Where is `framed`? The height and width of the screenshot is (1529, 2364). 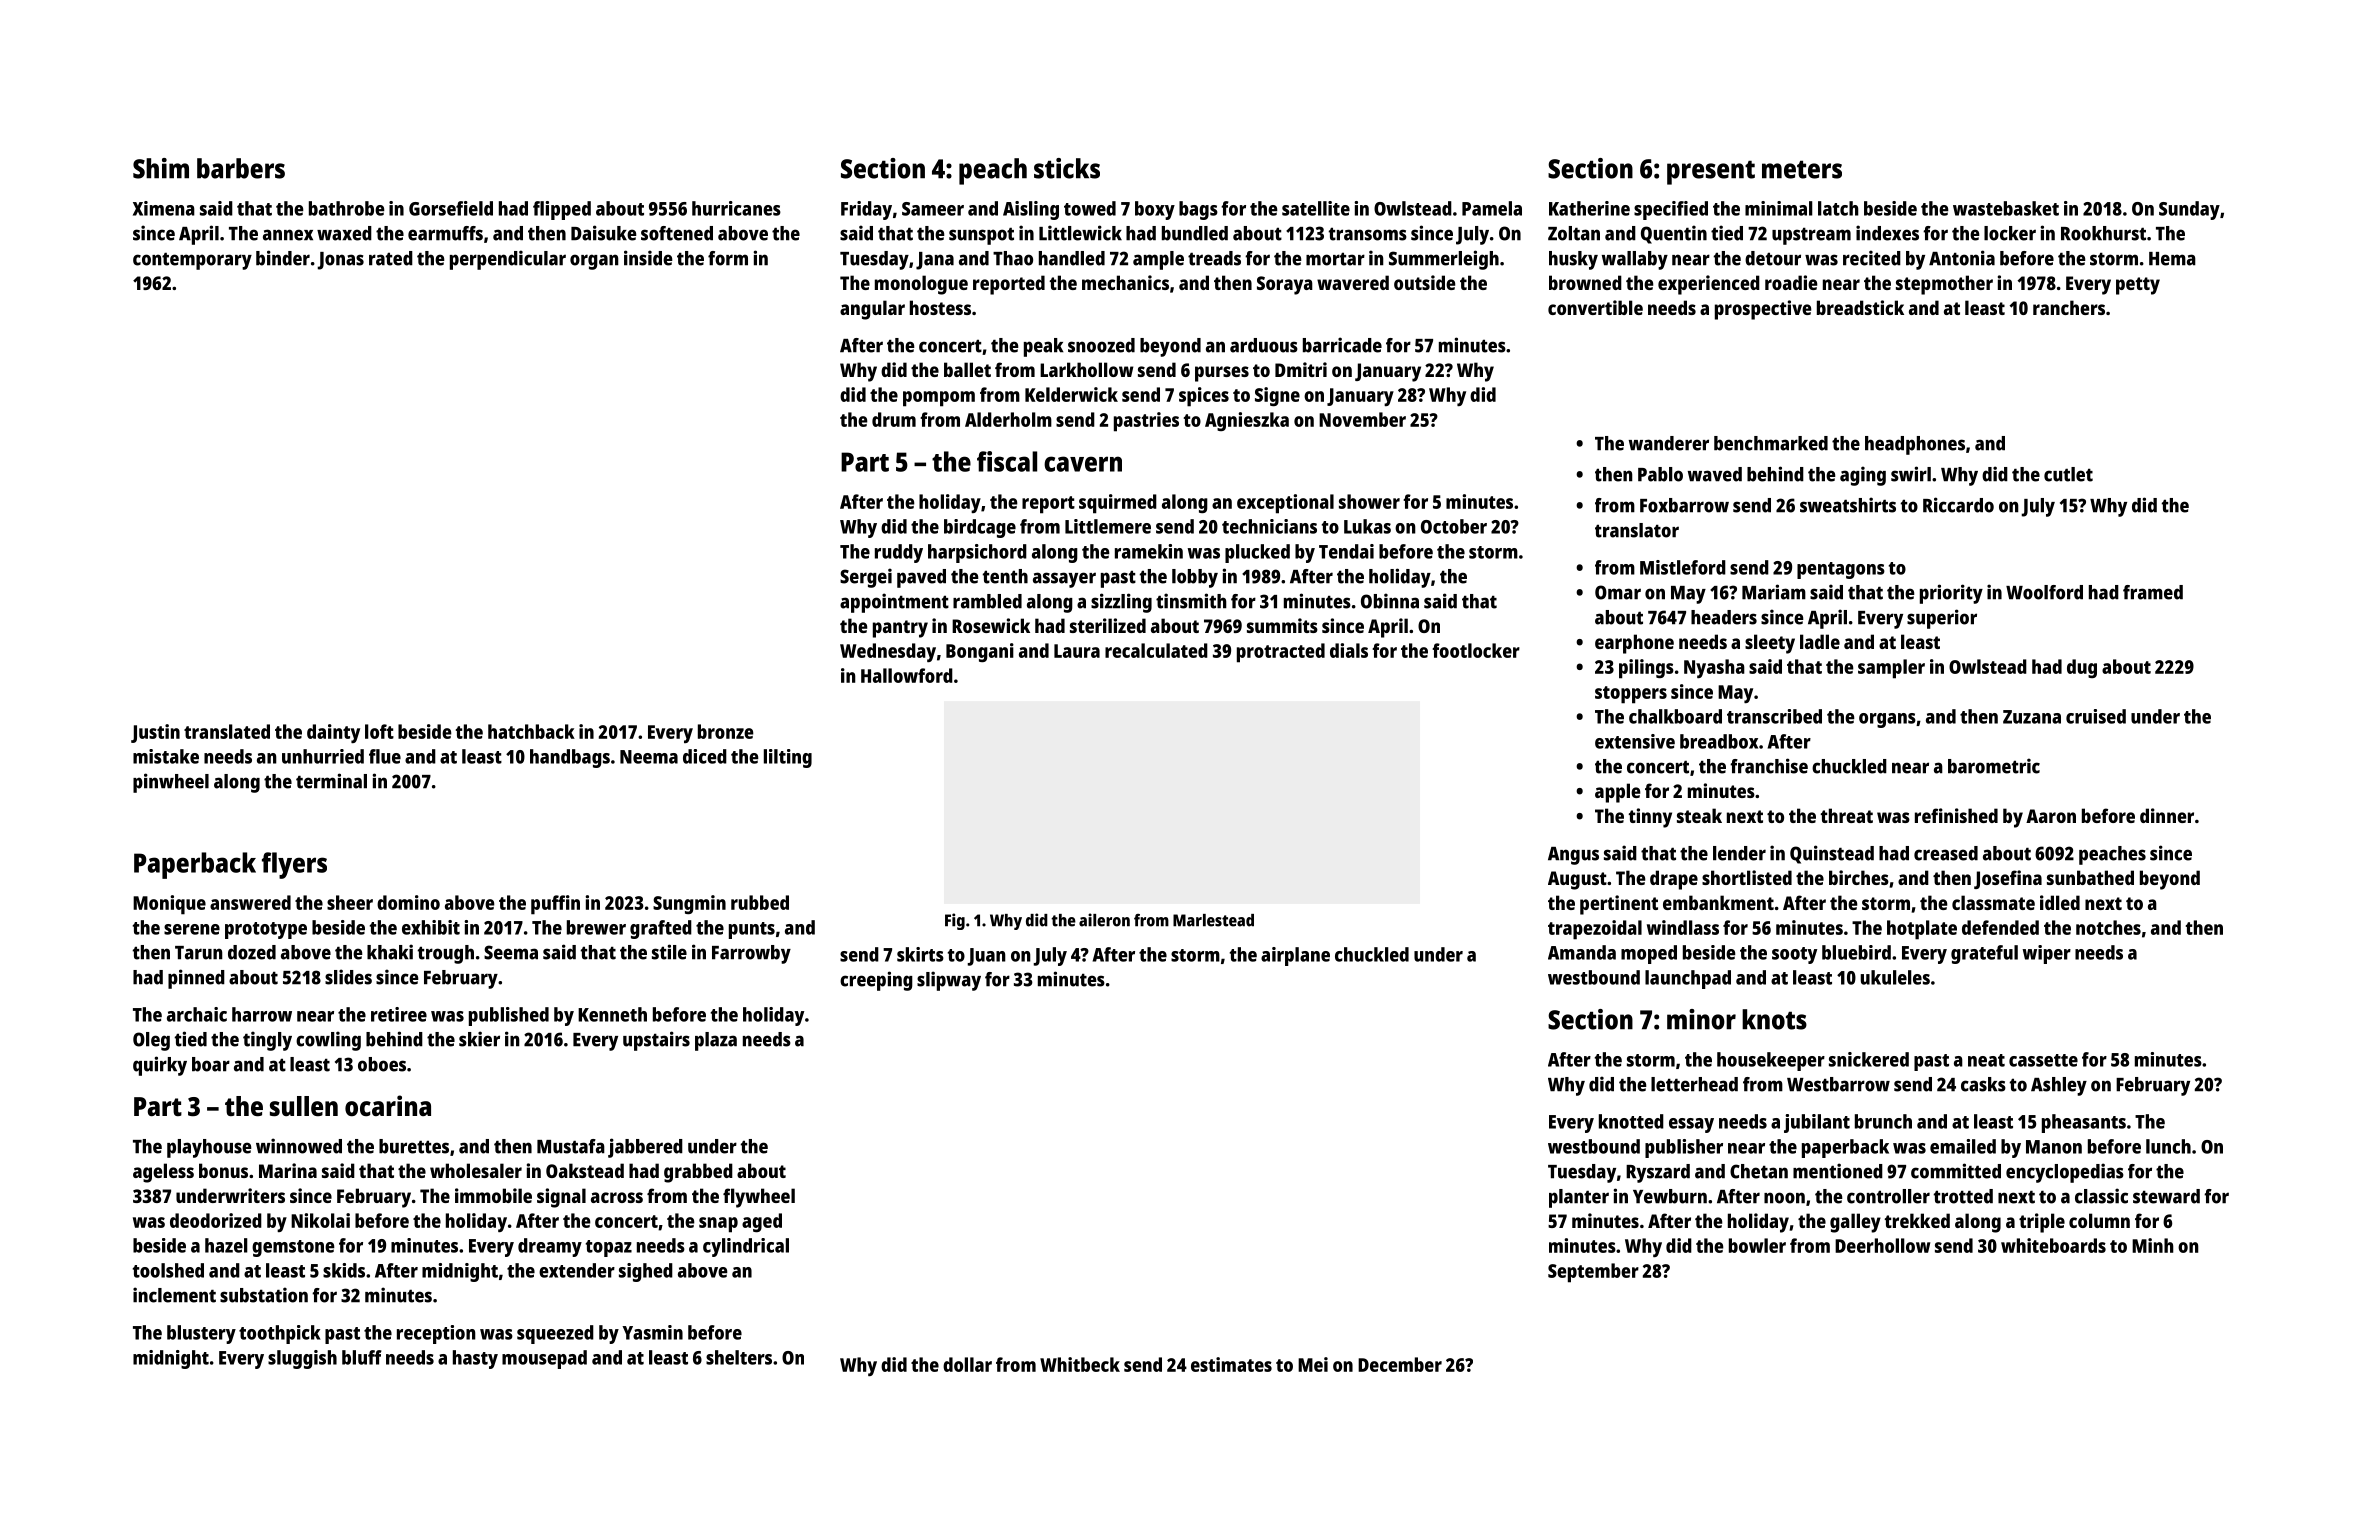 framed is located at coordinates (2153, 592).
